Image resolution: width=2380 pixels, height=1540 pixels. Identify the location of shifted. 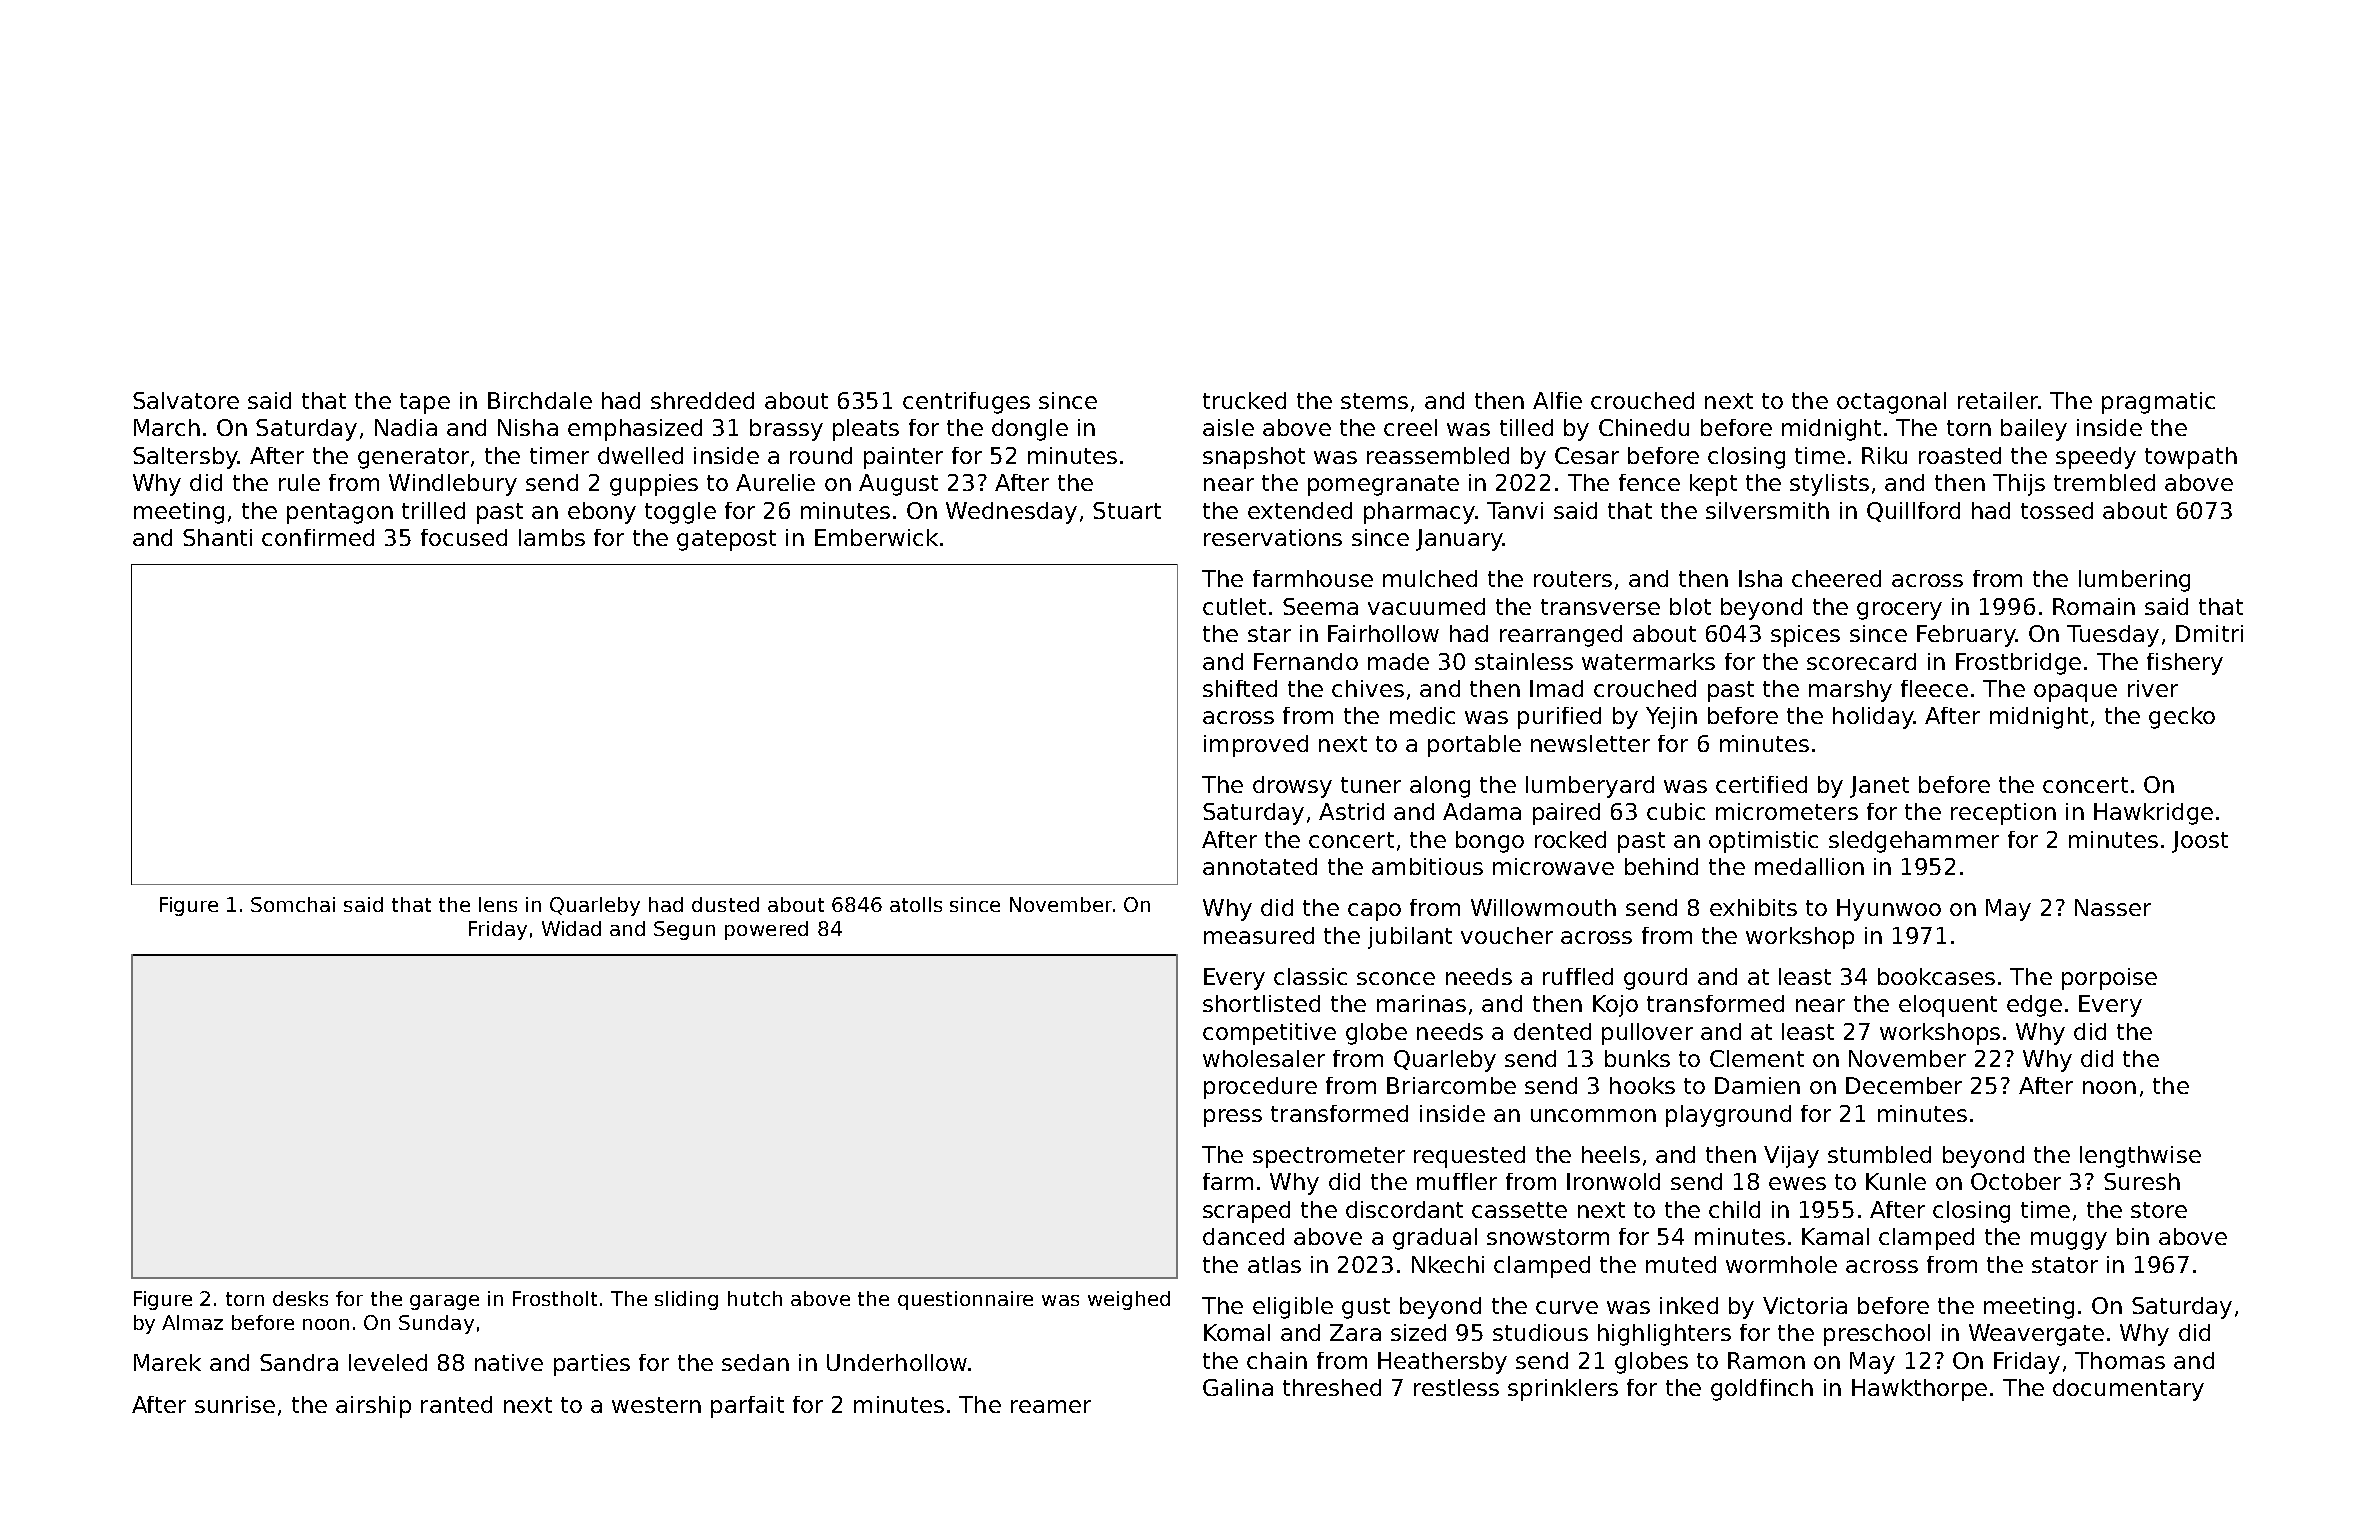
(1240, 688).
